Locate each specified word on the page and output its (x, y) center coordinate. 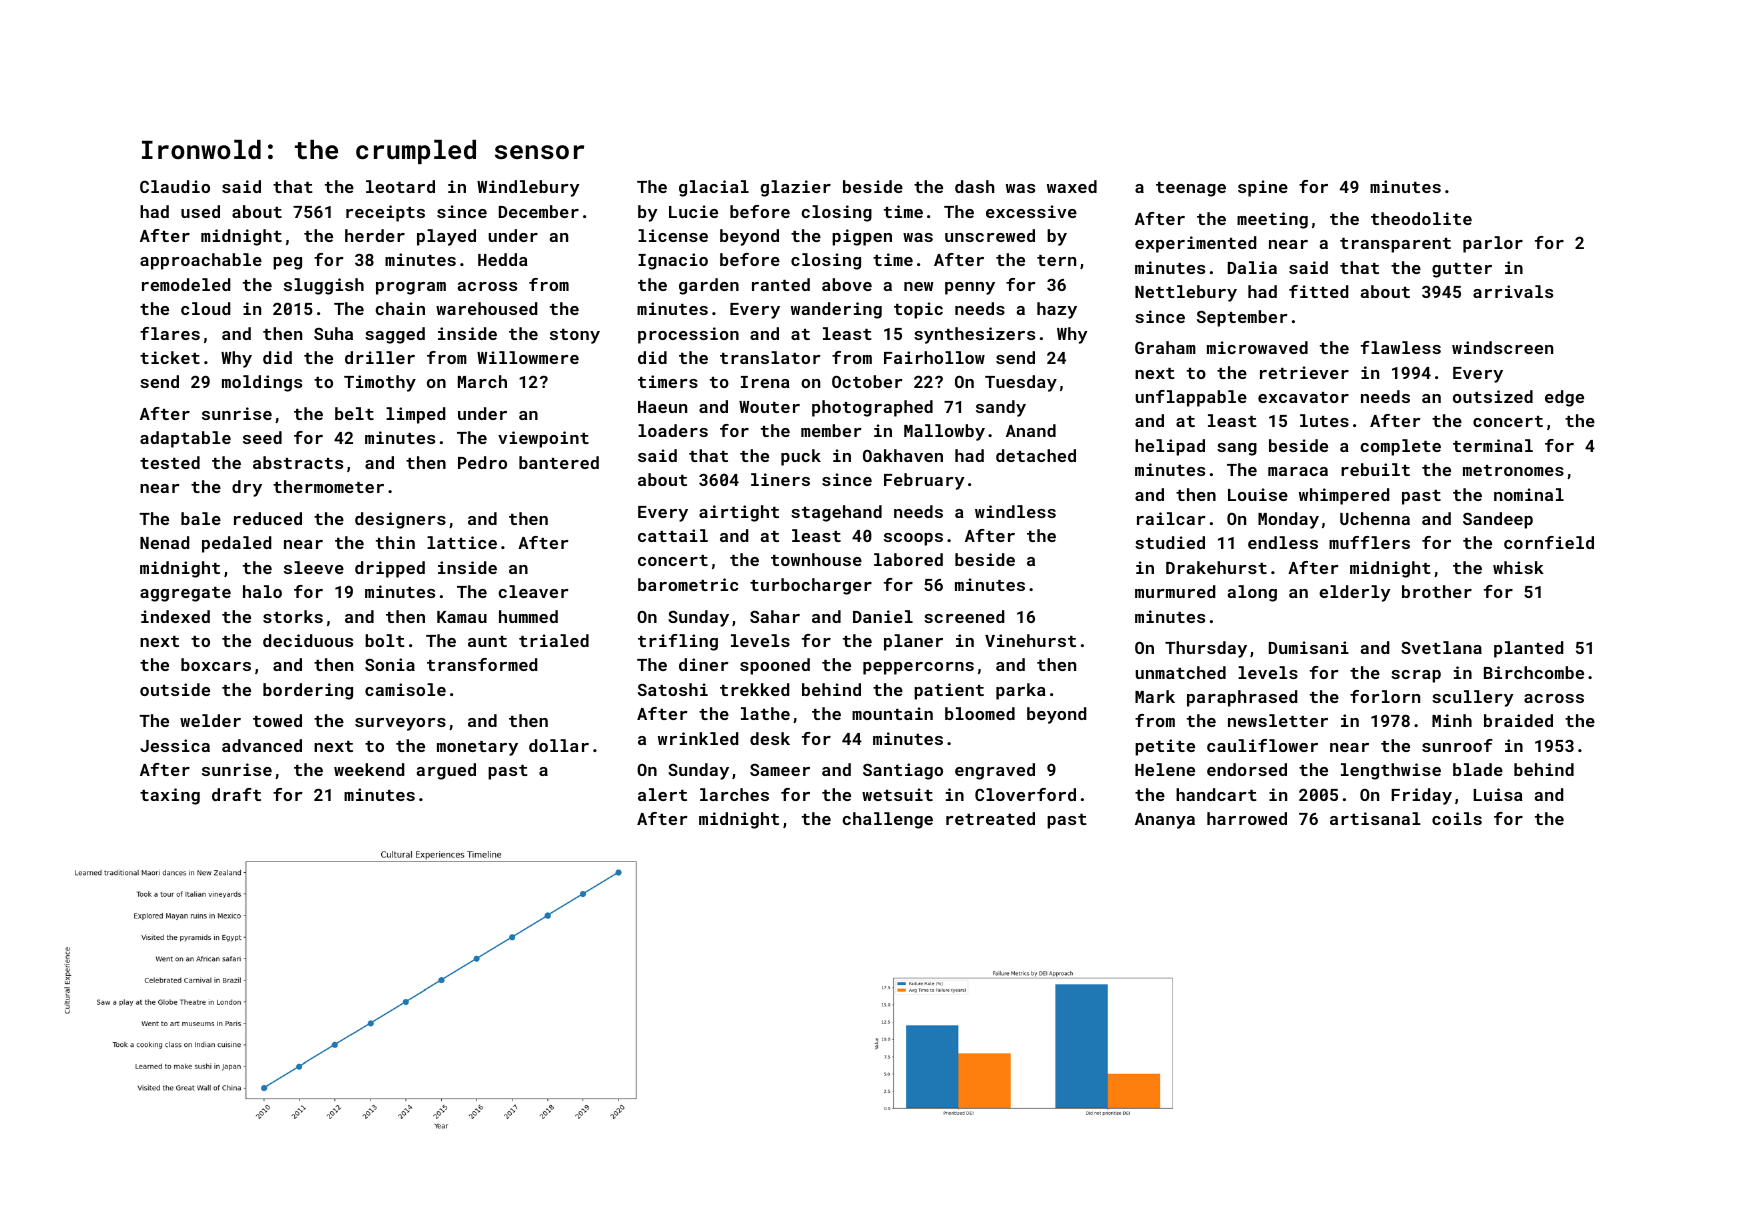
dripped (390, 569)
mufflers (1369, 542)
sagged (395, 335)
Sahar (775, 616)
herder (375, 235)
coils (1457, 818)
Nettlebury (1186, 293)
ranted (781, 284)
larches (734, 794)
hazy (1057, 310)
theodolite (1421, 218)
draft (236, 794)
